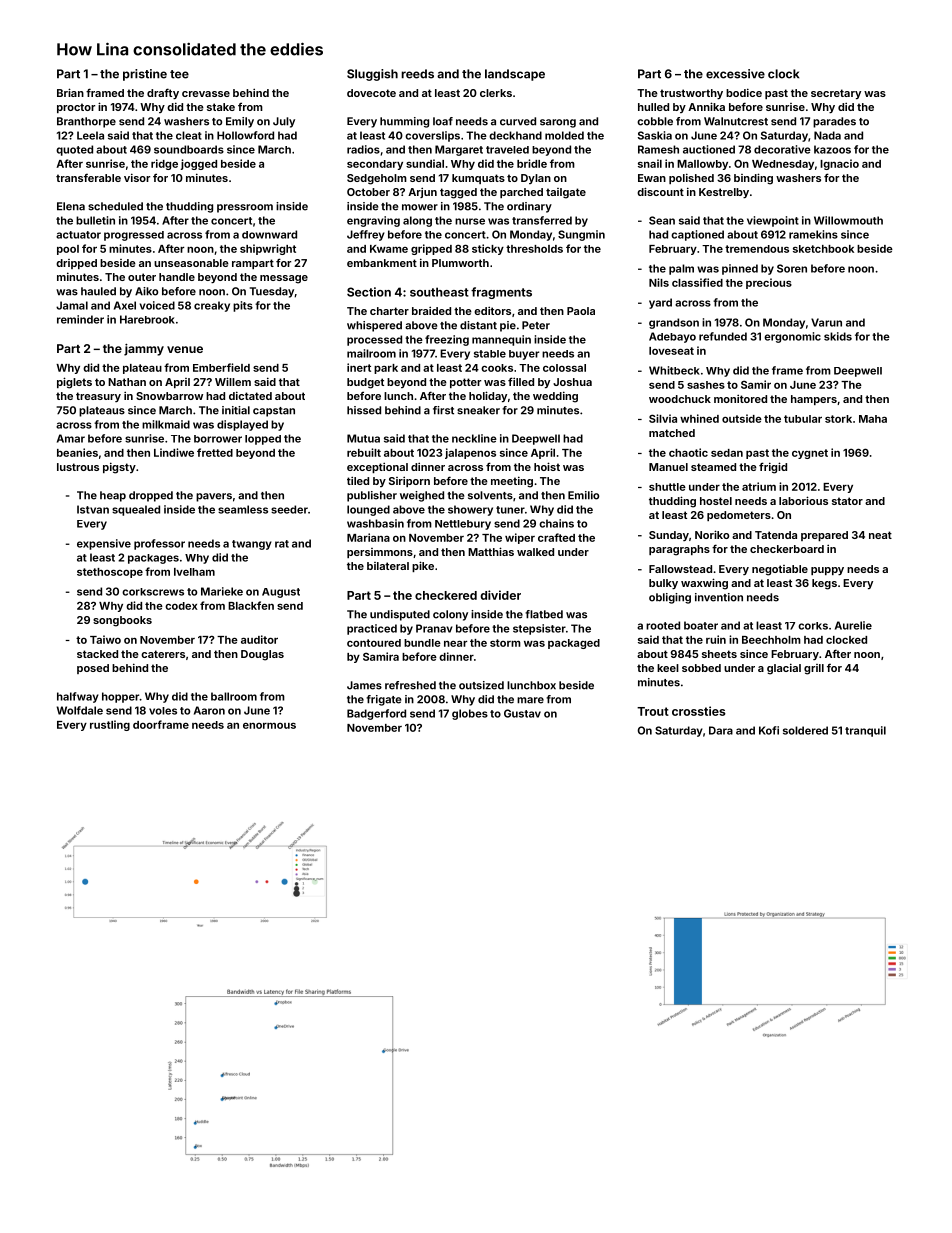 This screenshot has width=952, height=1233. What do you see at coordinates (371, 353) in the screenshot?
I see `mailroom` at bounding box center [371, 353].
